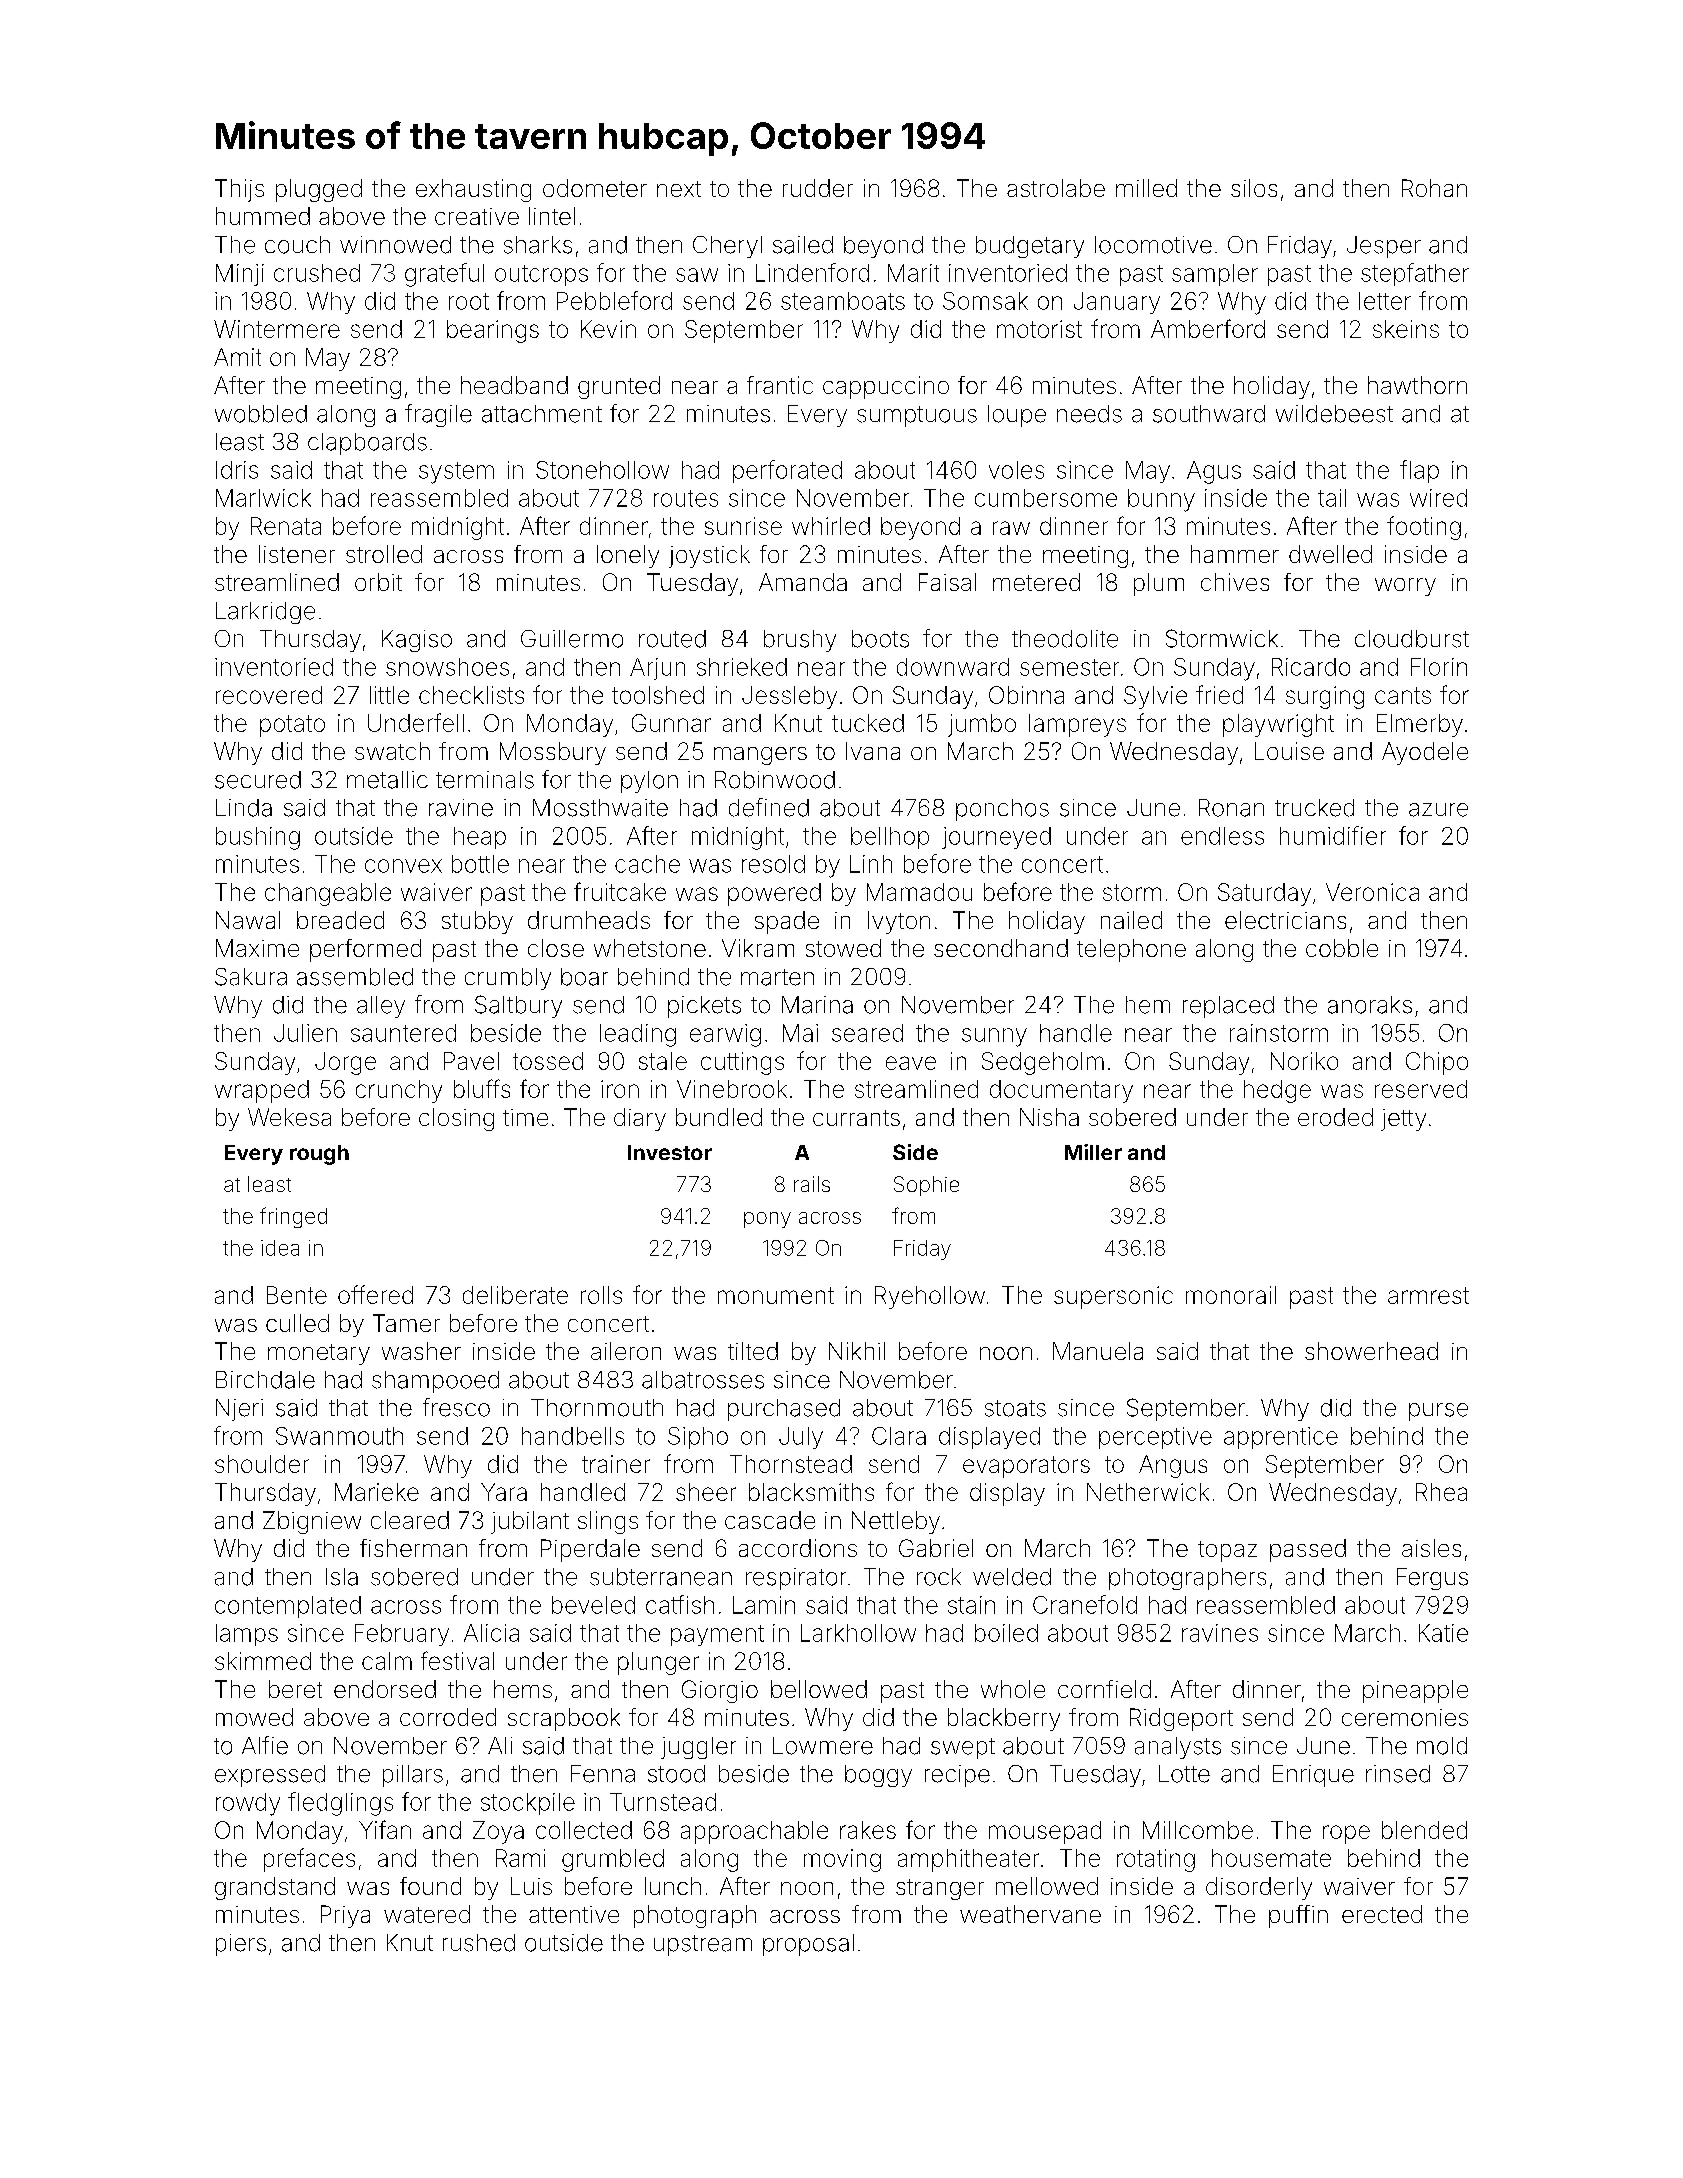  I want to click on heap, so click(480, 838).
